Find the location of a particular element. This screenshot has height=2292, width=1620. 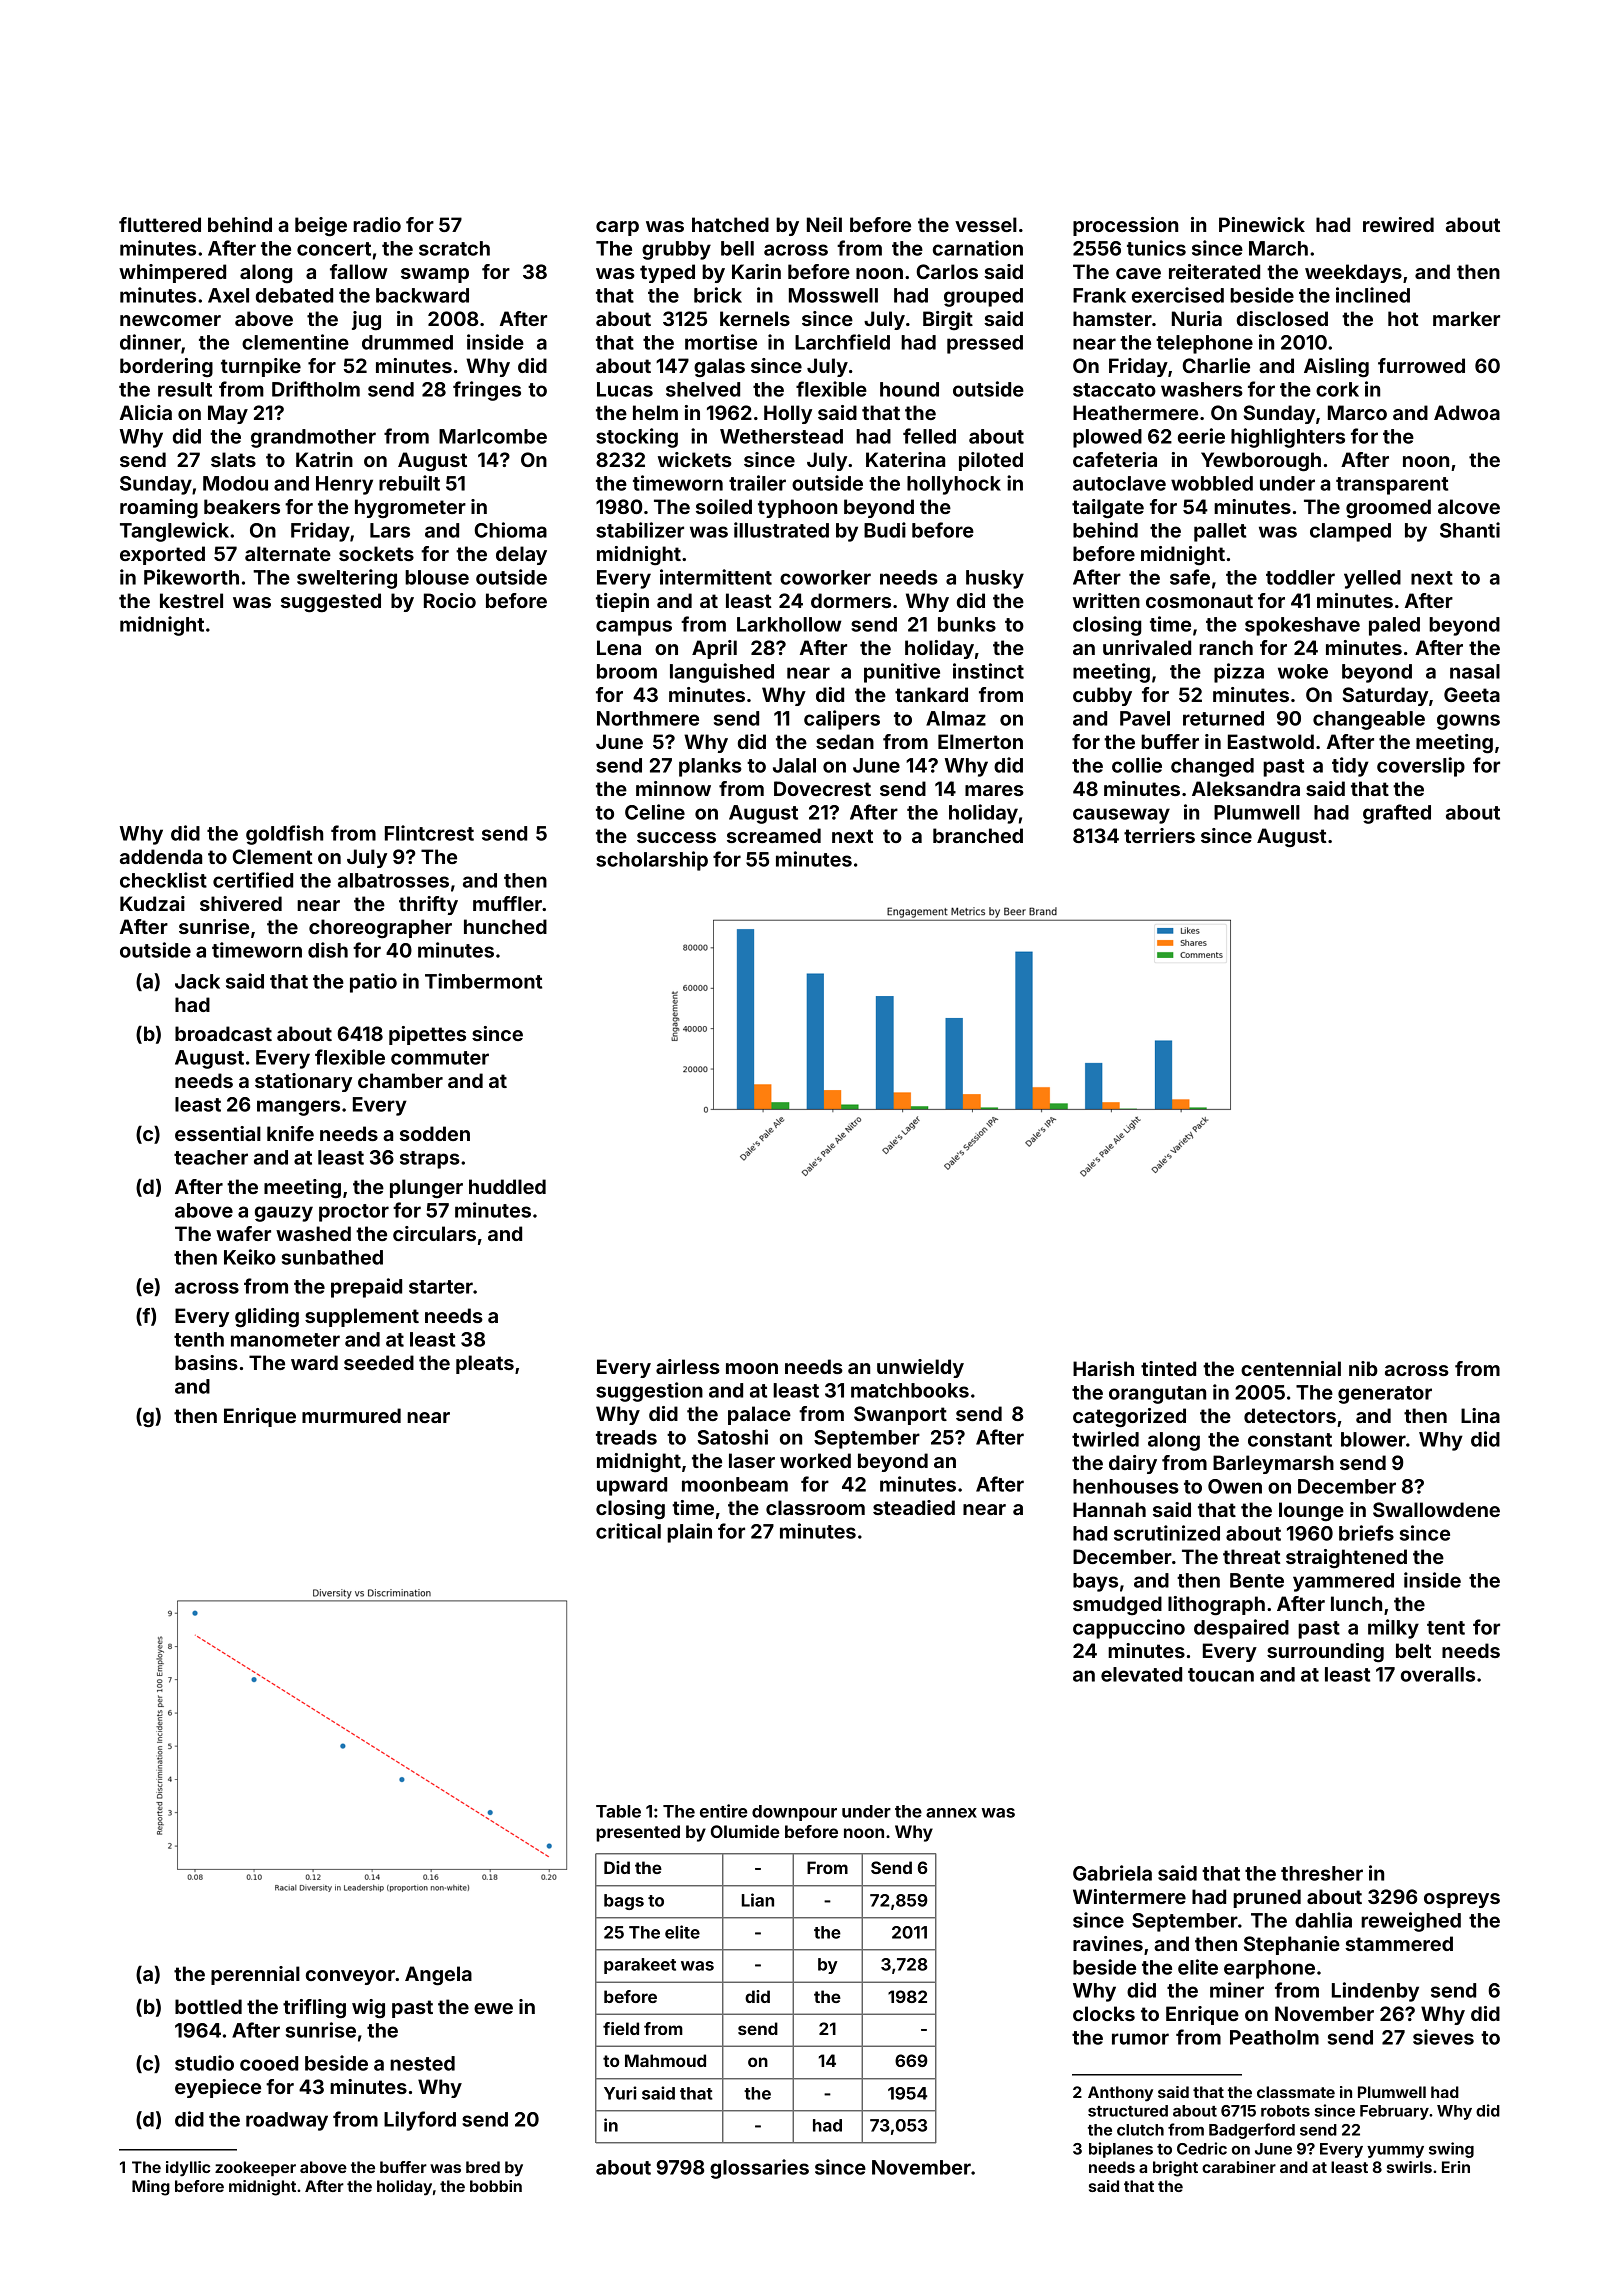

huddled is located at coordinates (507, 1186).
